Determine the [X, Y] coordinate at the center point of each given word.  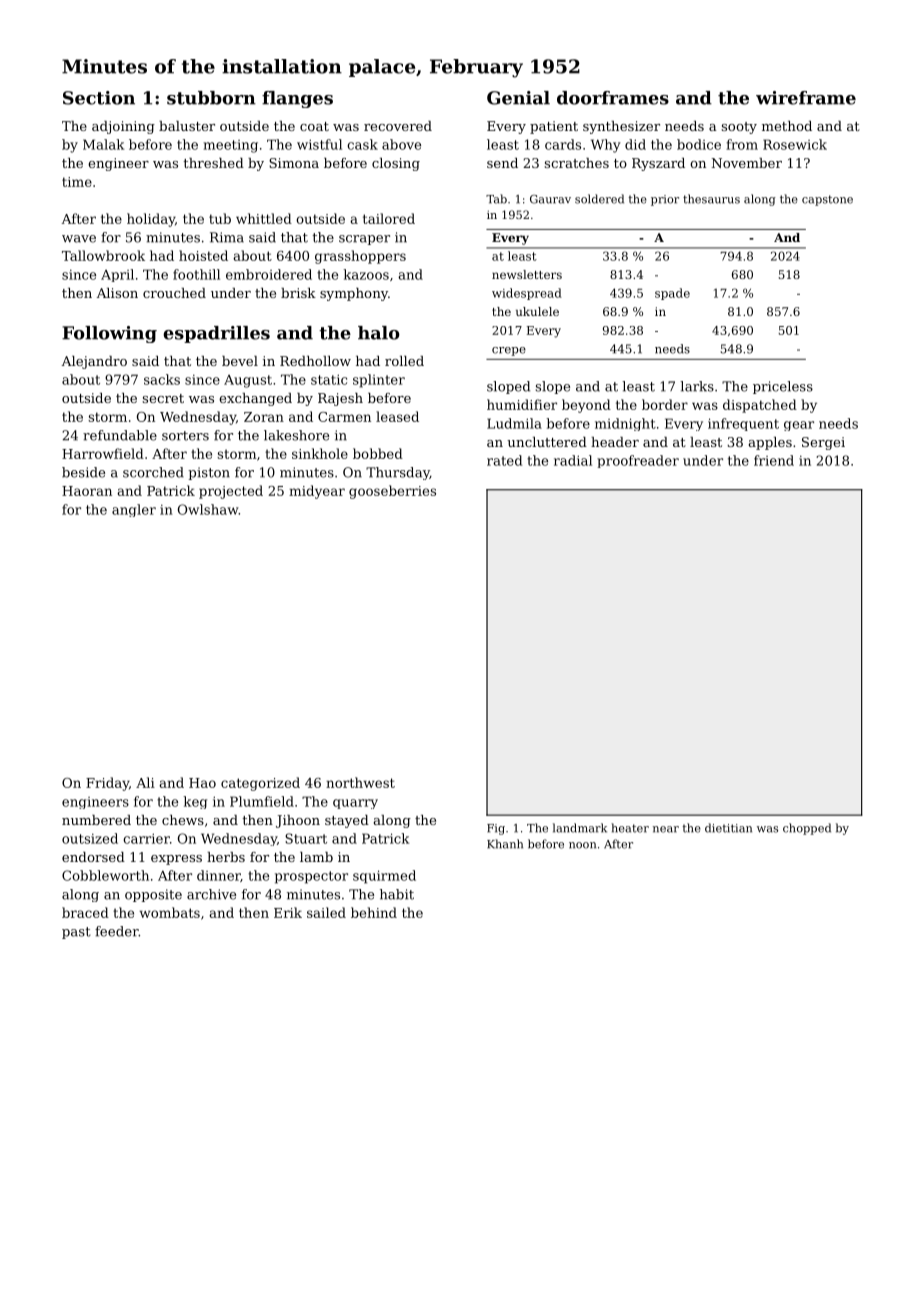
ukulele [537, 311]
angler [134, 510]
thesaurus [711, 199]
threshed [213, 163]
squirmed [384, 877]
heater [630, 828]
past [76, 933]
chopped [807, 829]
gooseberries [392, 492]
